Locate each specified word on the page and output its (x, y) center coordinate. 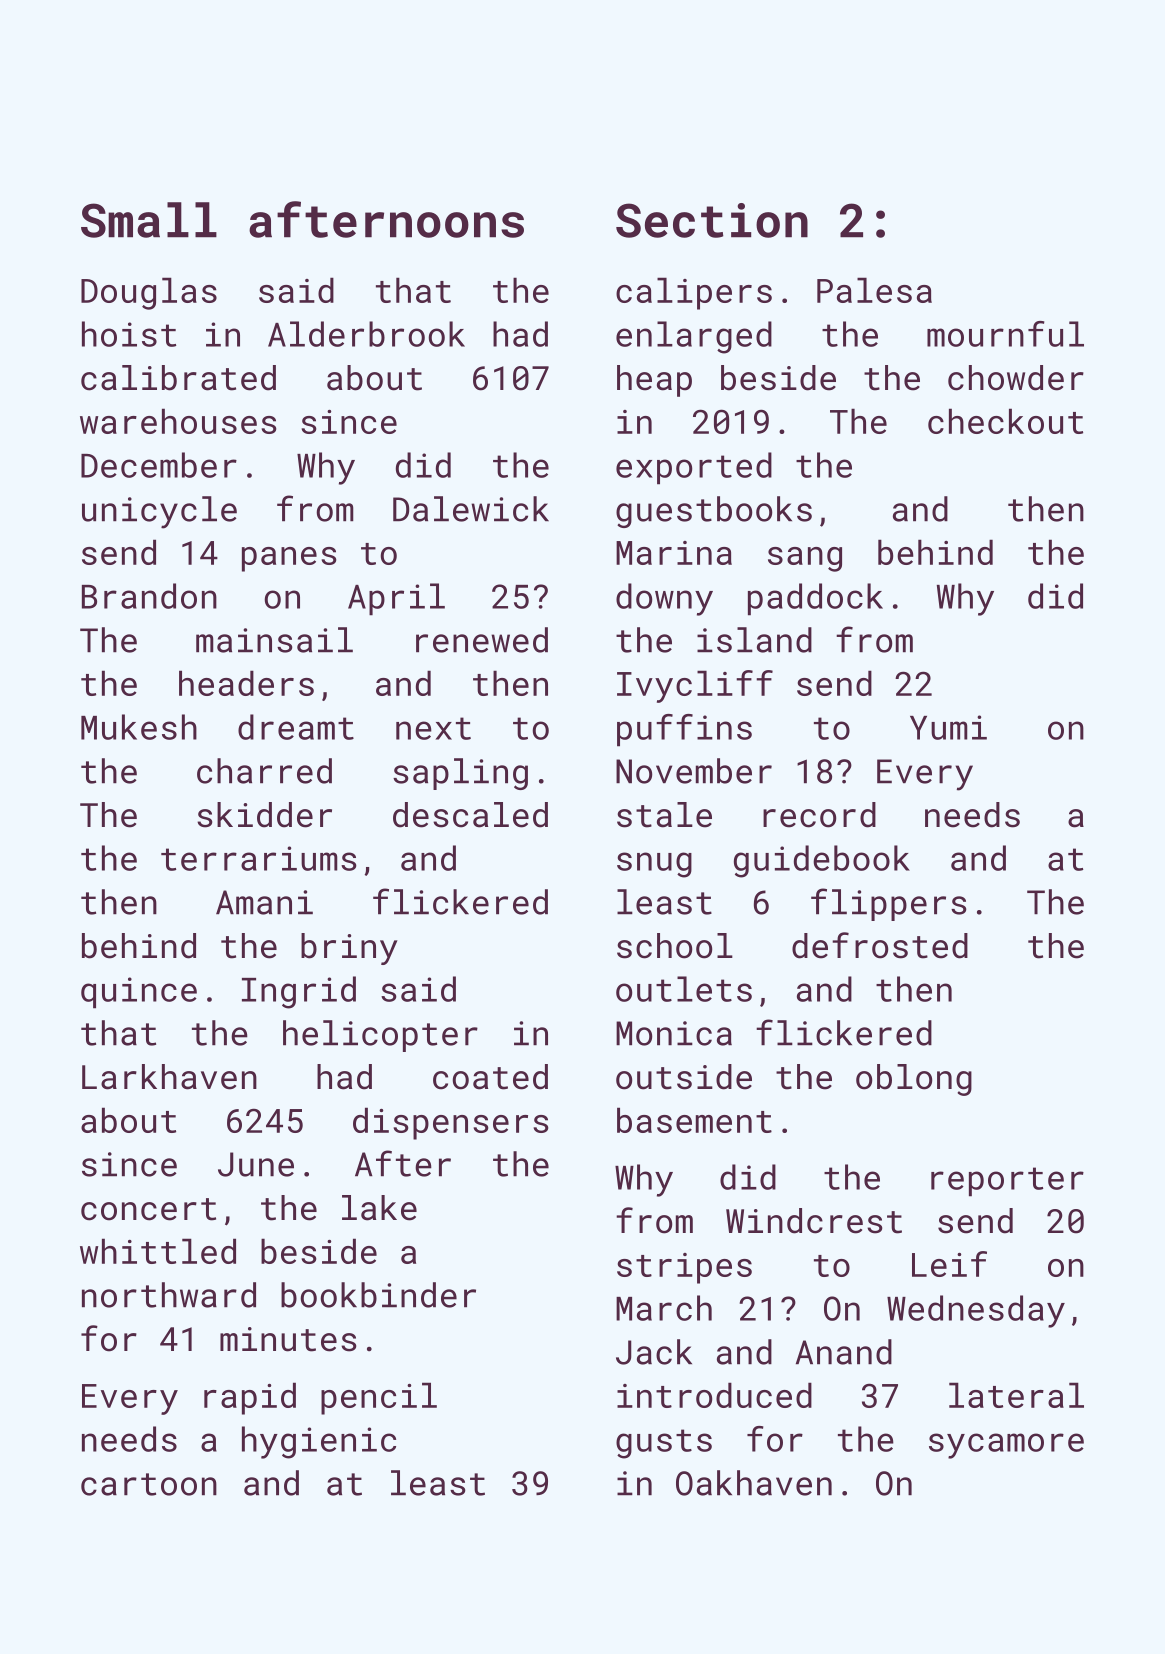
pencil (379, 1398)
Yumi (948, 727)
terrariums (259, 858)
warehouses (178, 421)
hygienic (319, 1442)
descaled (470, 815)
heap (654, 381)
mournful (1005, 334)
